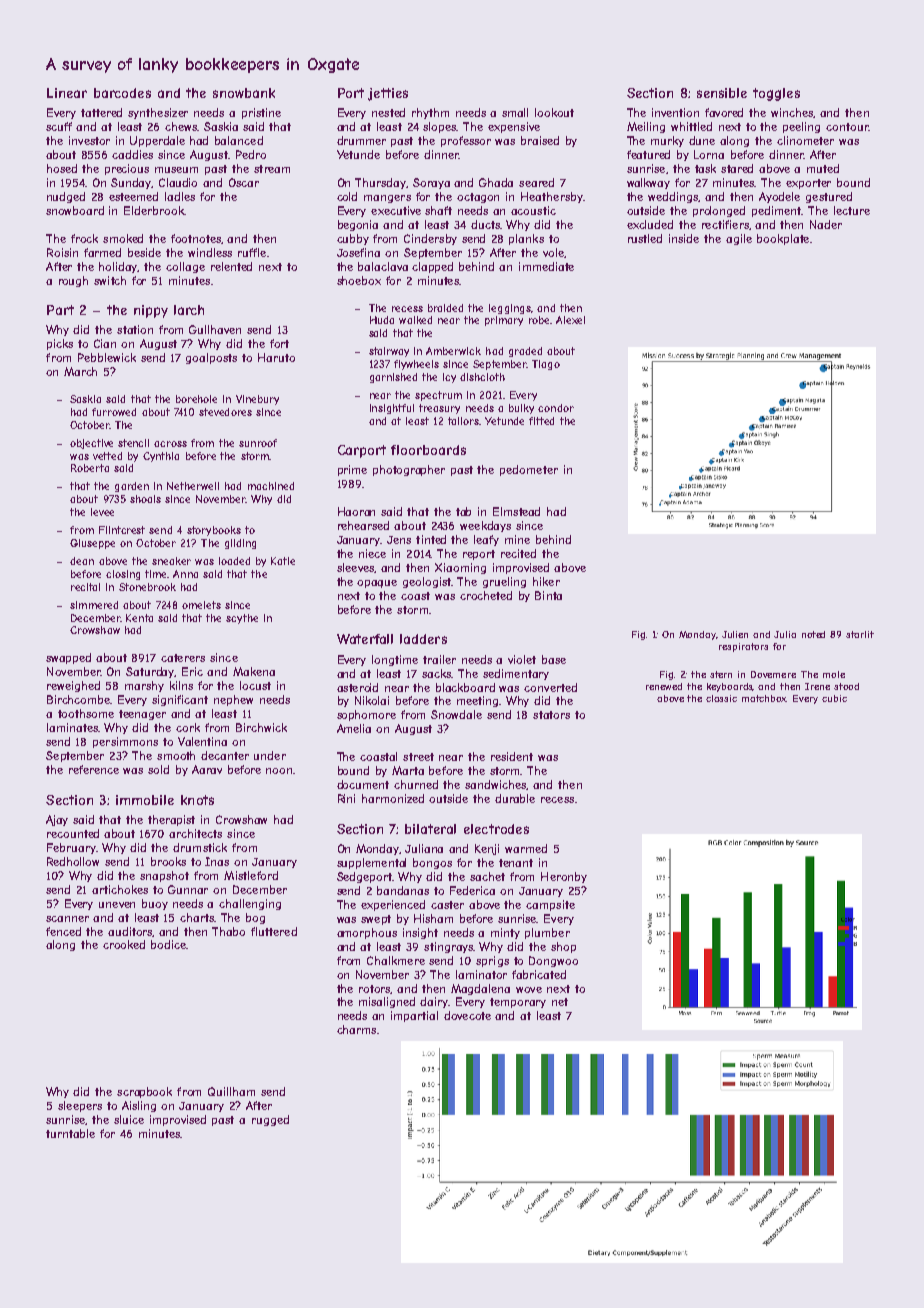  What do you see at coordinates (721, 674) in the screenshot?
I see `stern` at bounding box center [721, 674].
